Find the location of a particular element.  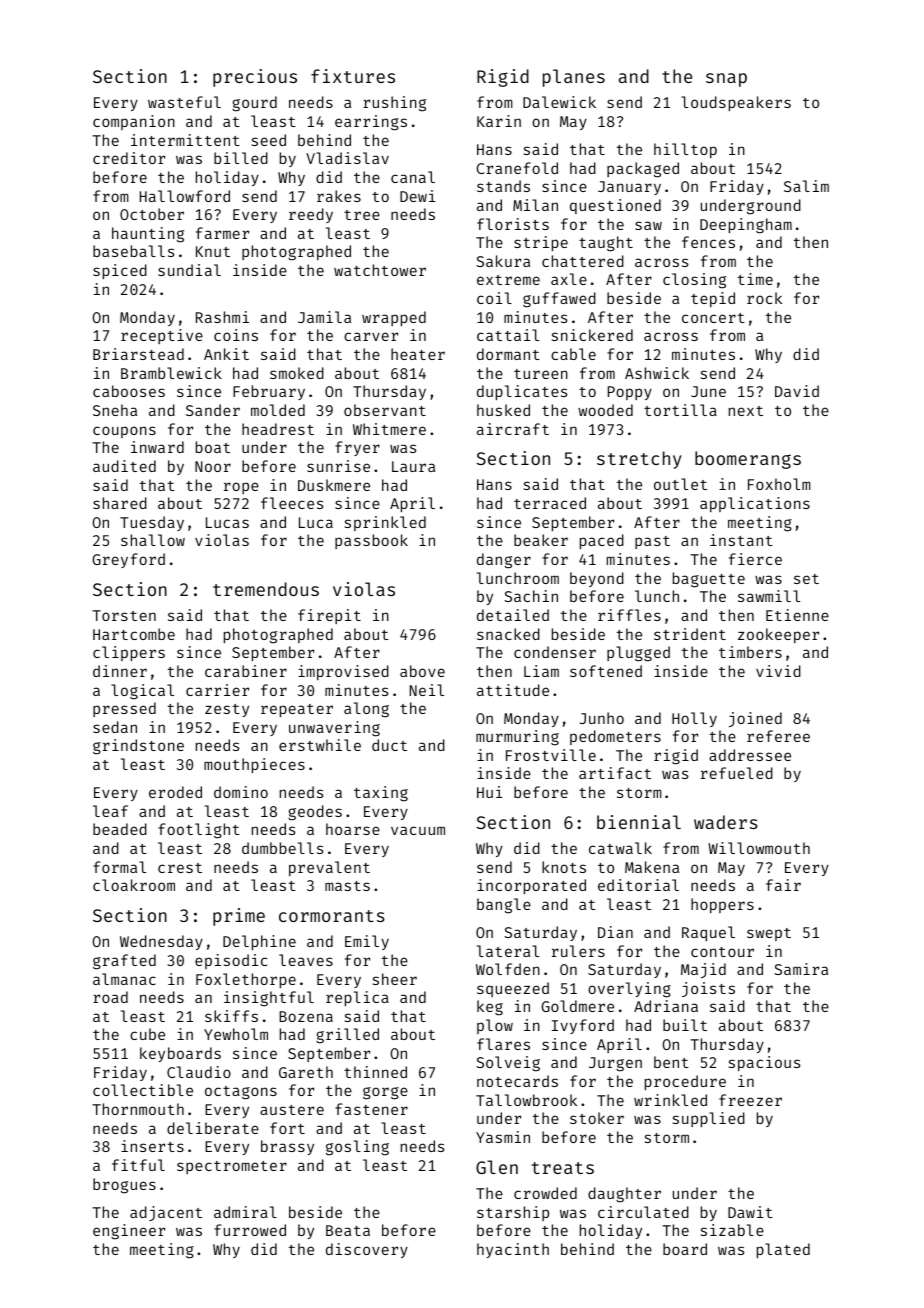

wasteful is located at coordinates (184, 102).
